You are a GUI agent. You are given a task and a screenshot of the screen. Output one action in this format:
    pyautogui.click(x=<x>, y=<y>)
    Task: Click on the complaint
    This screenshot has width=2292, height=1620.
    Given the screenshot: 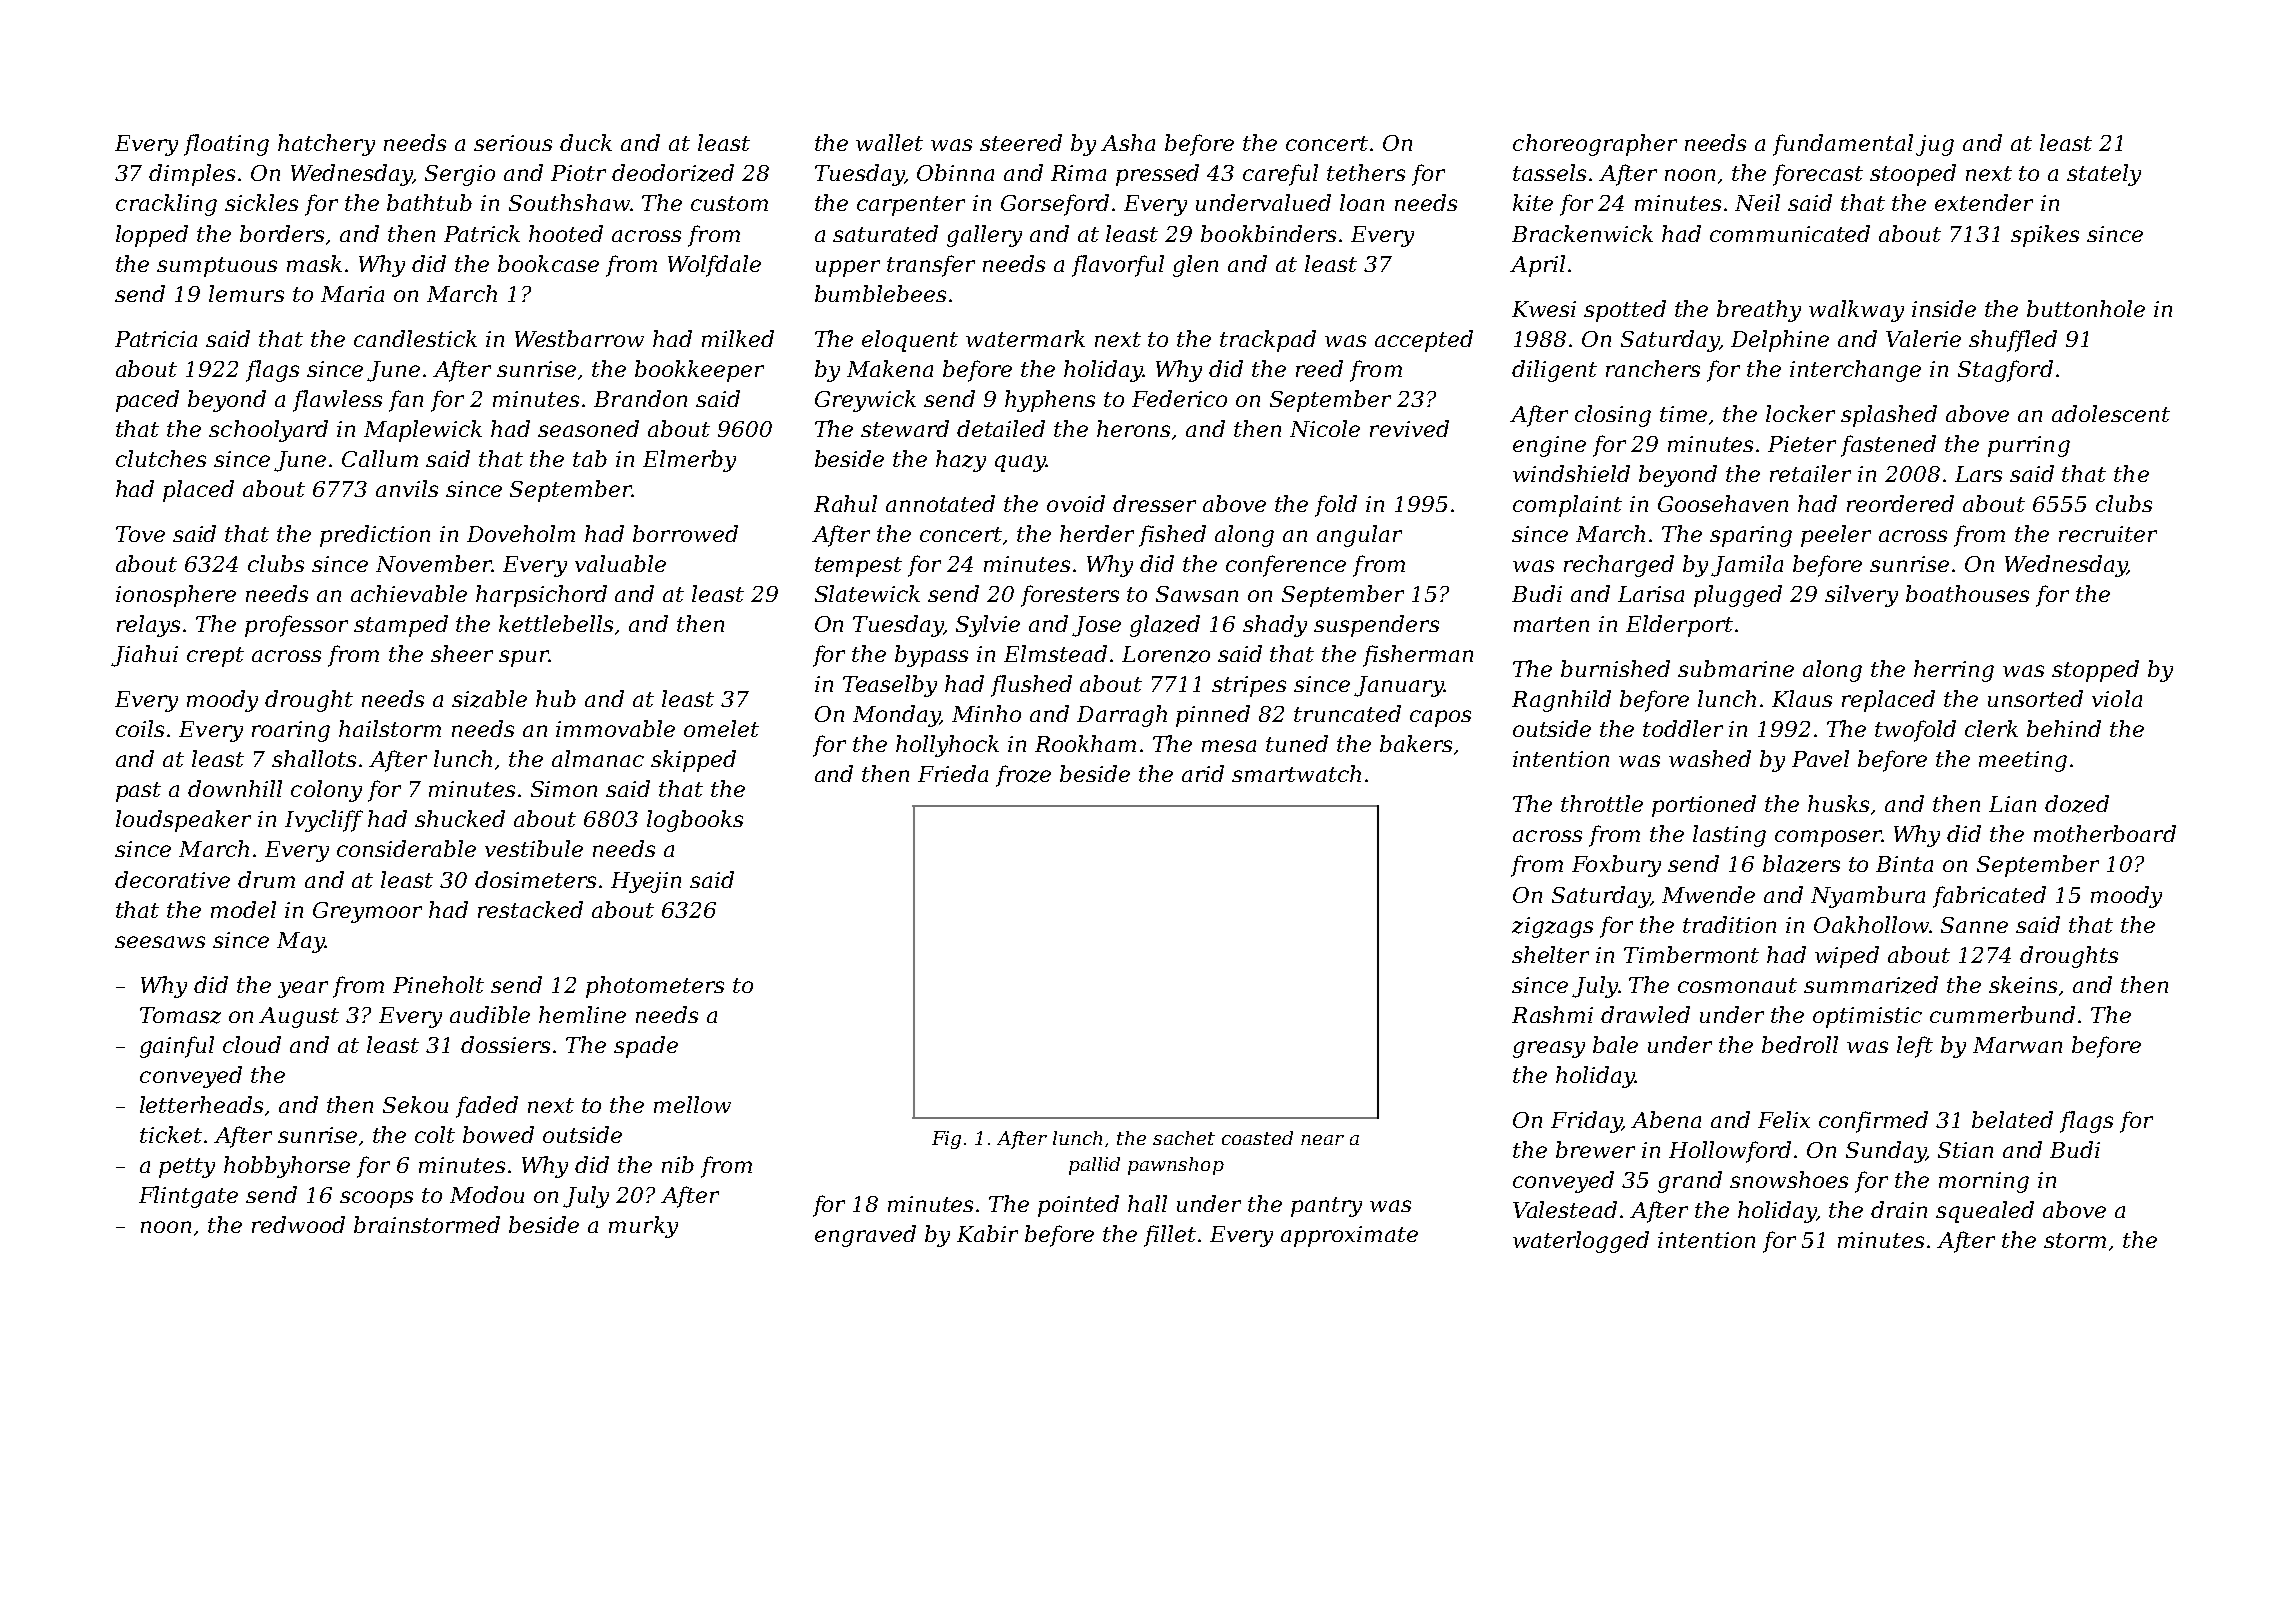 What is the action you would take?
    pyautogui.click(x=1567, y=506)
